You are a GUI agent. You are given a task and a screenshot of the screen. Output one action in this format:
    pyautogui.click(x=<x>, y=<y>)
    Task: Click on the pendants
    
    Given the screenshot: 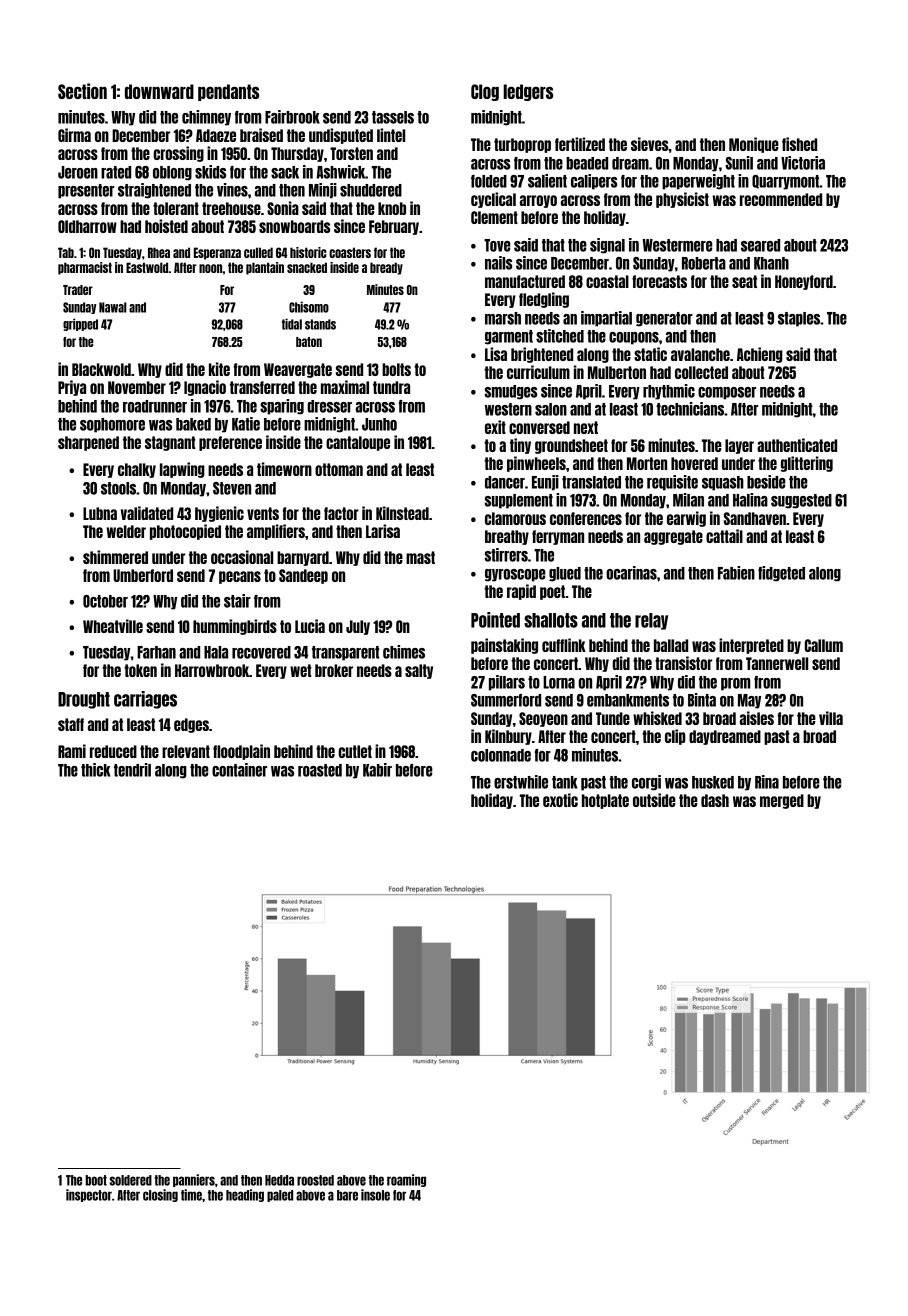 What is the action you would take?
    pyautogui.click(x=228, y=92)
